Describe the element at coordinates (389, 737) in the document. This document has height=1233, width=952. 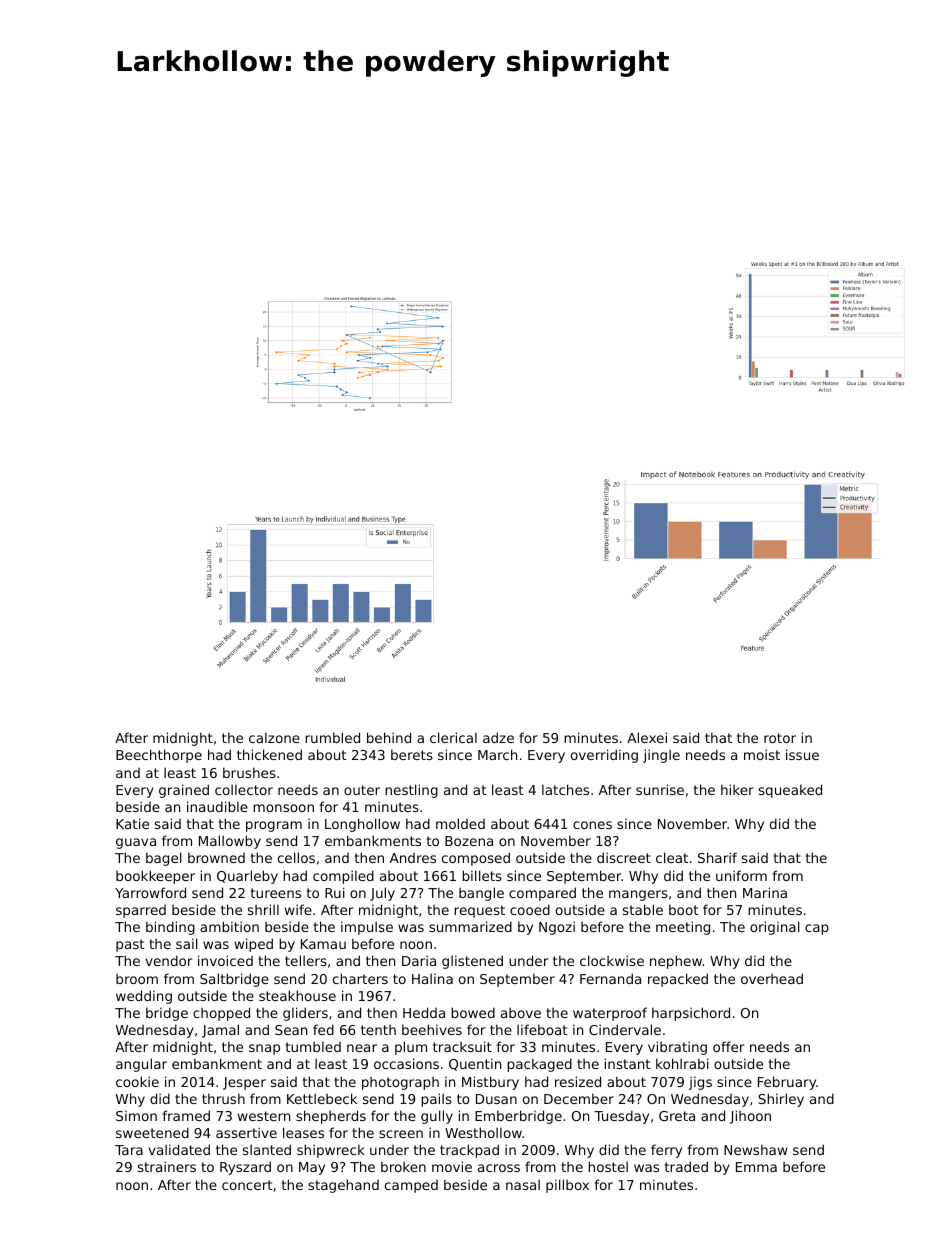
I see `behind` at that location.
